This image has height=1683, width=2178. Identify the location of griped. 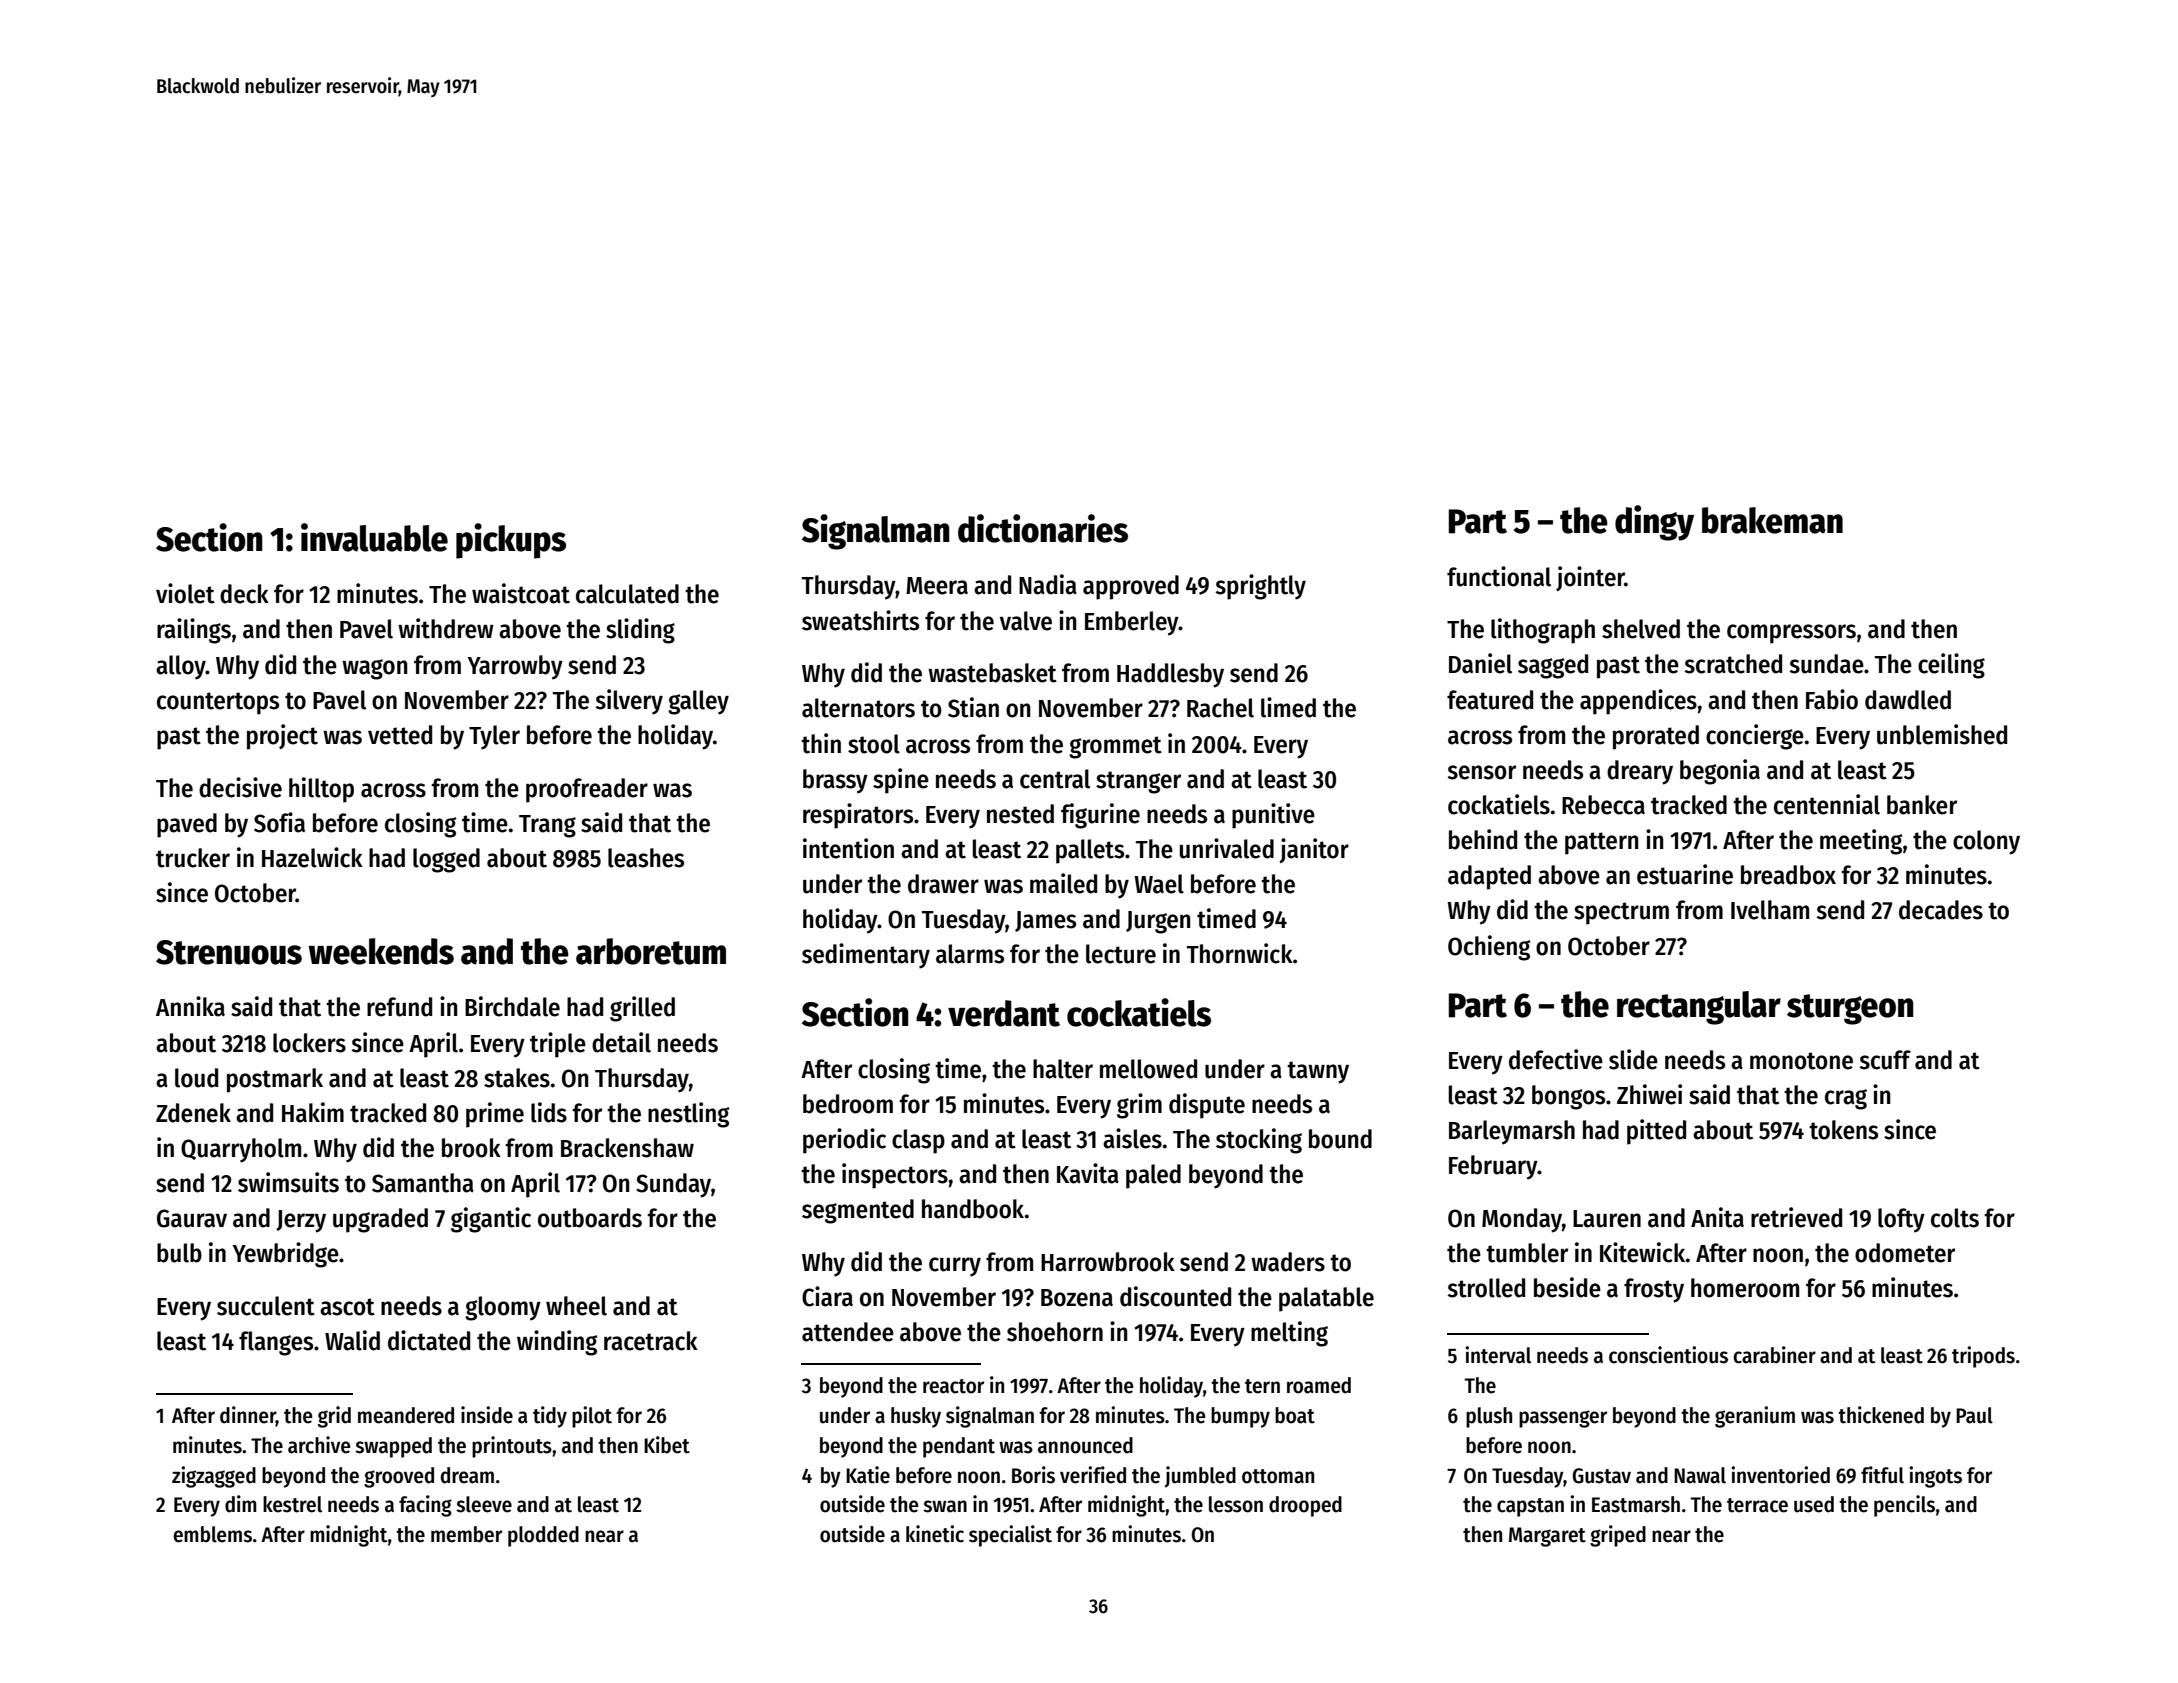
(1618, 1536).
